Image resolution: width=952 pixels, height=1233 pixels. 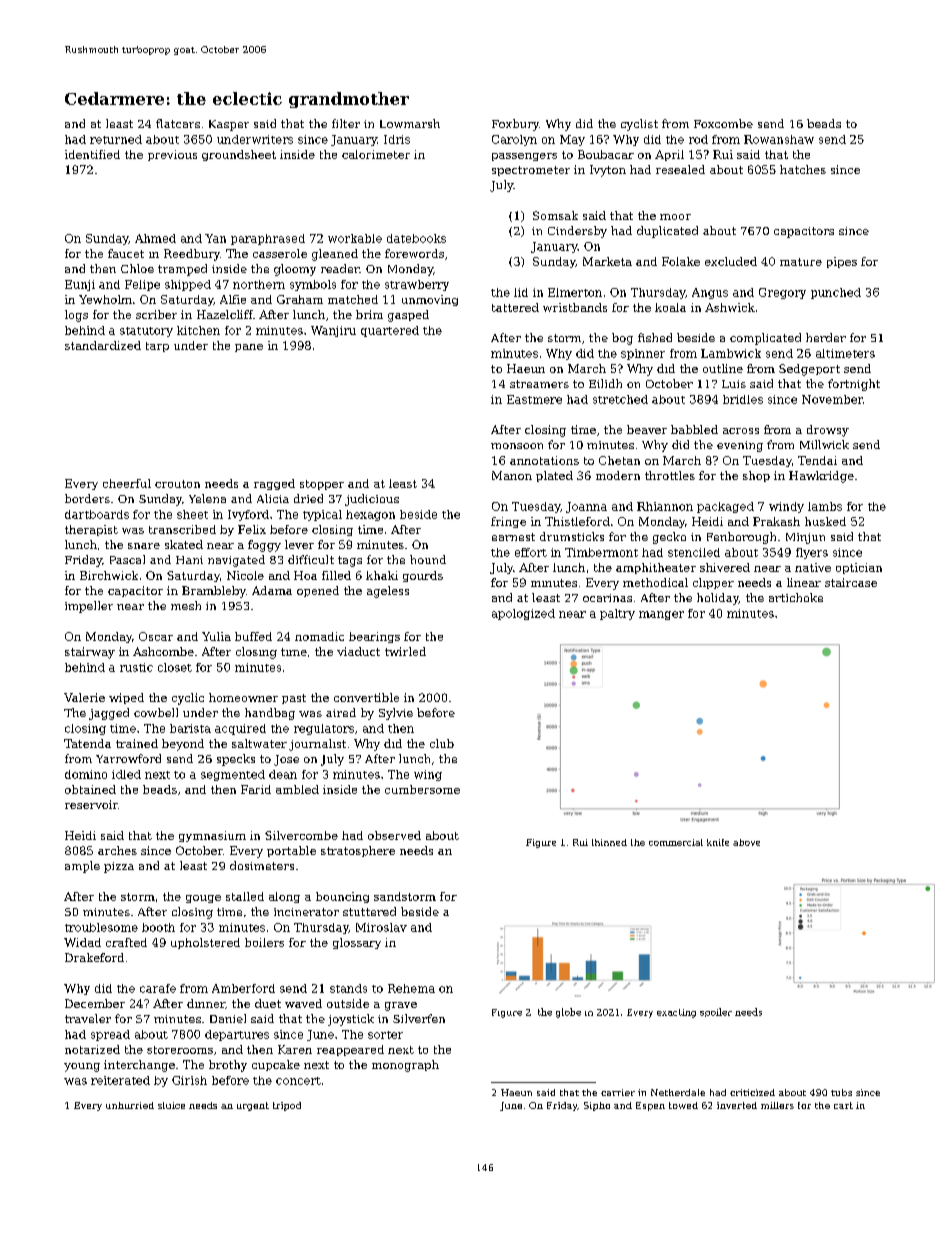 I want to click on reservoir, so click(x=91, y=804).
